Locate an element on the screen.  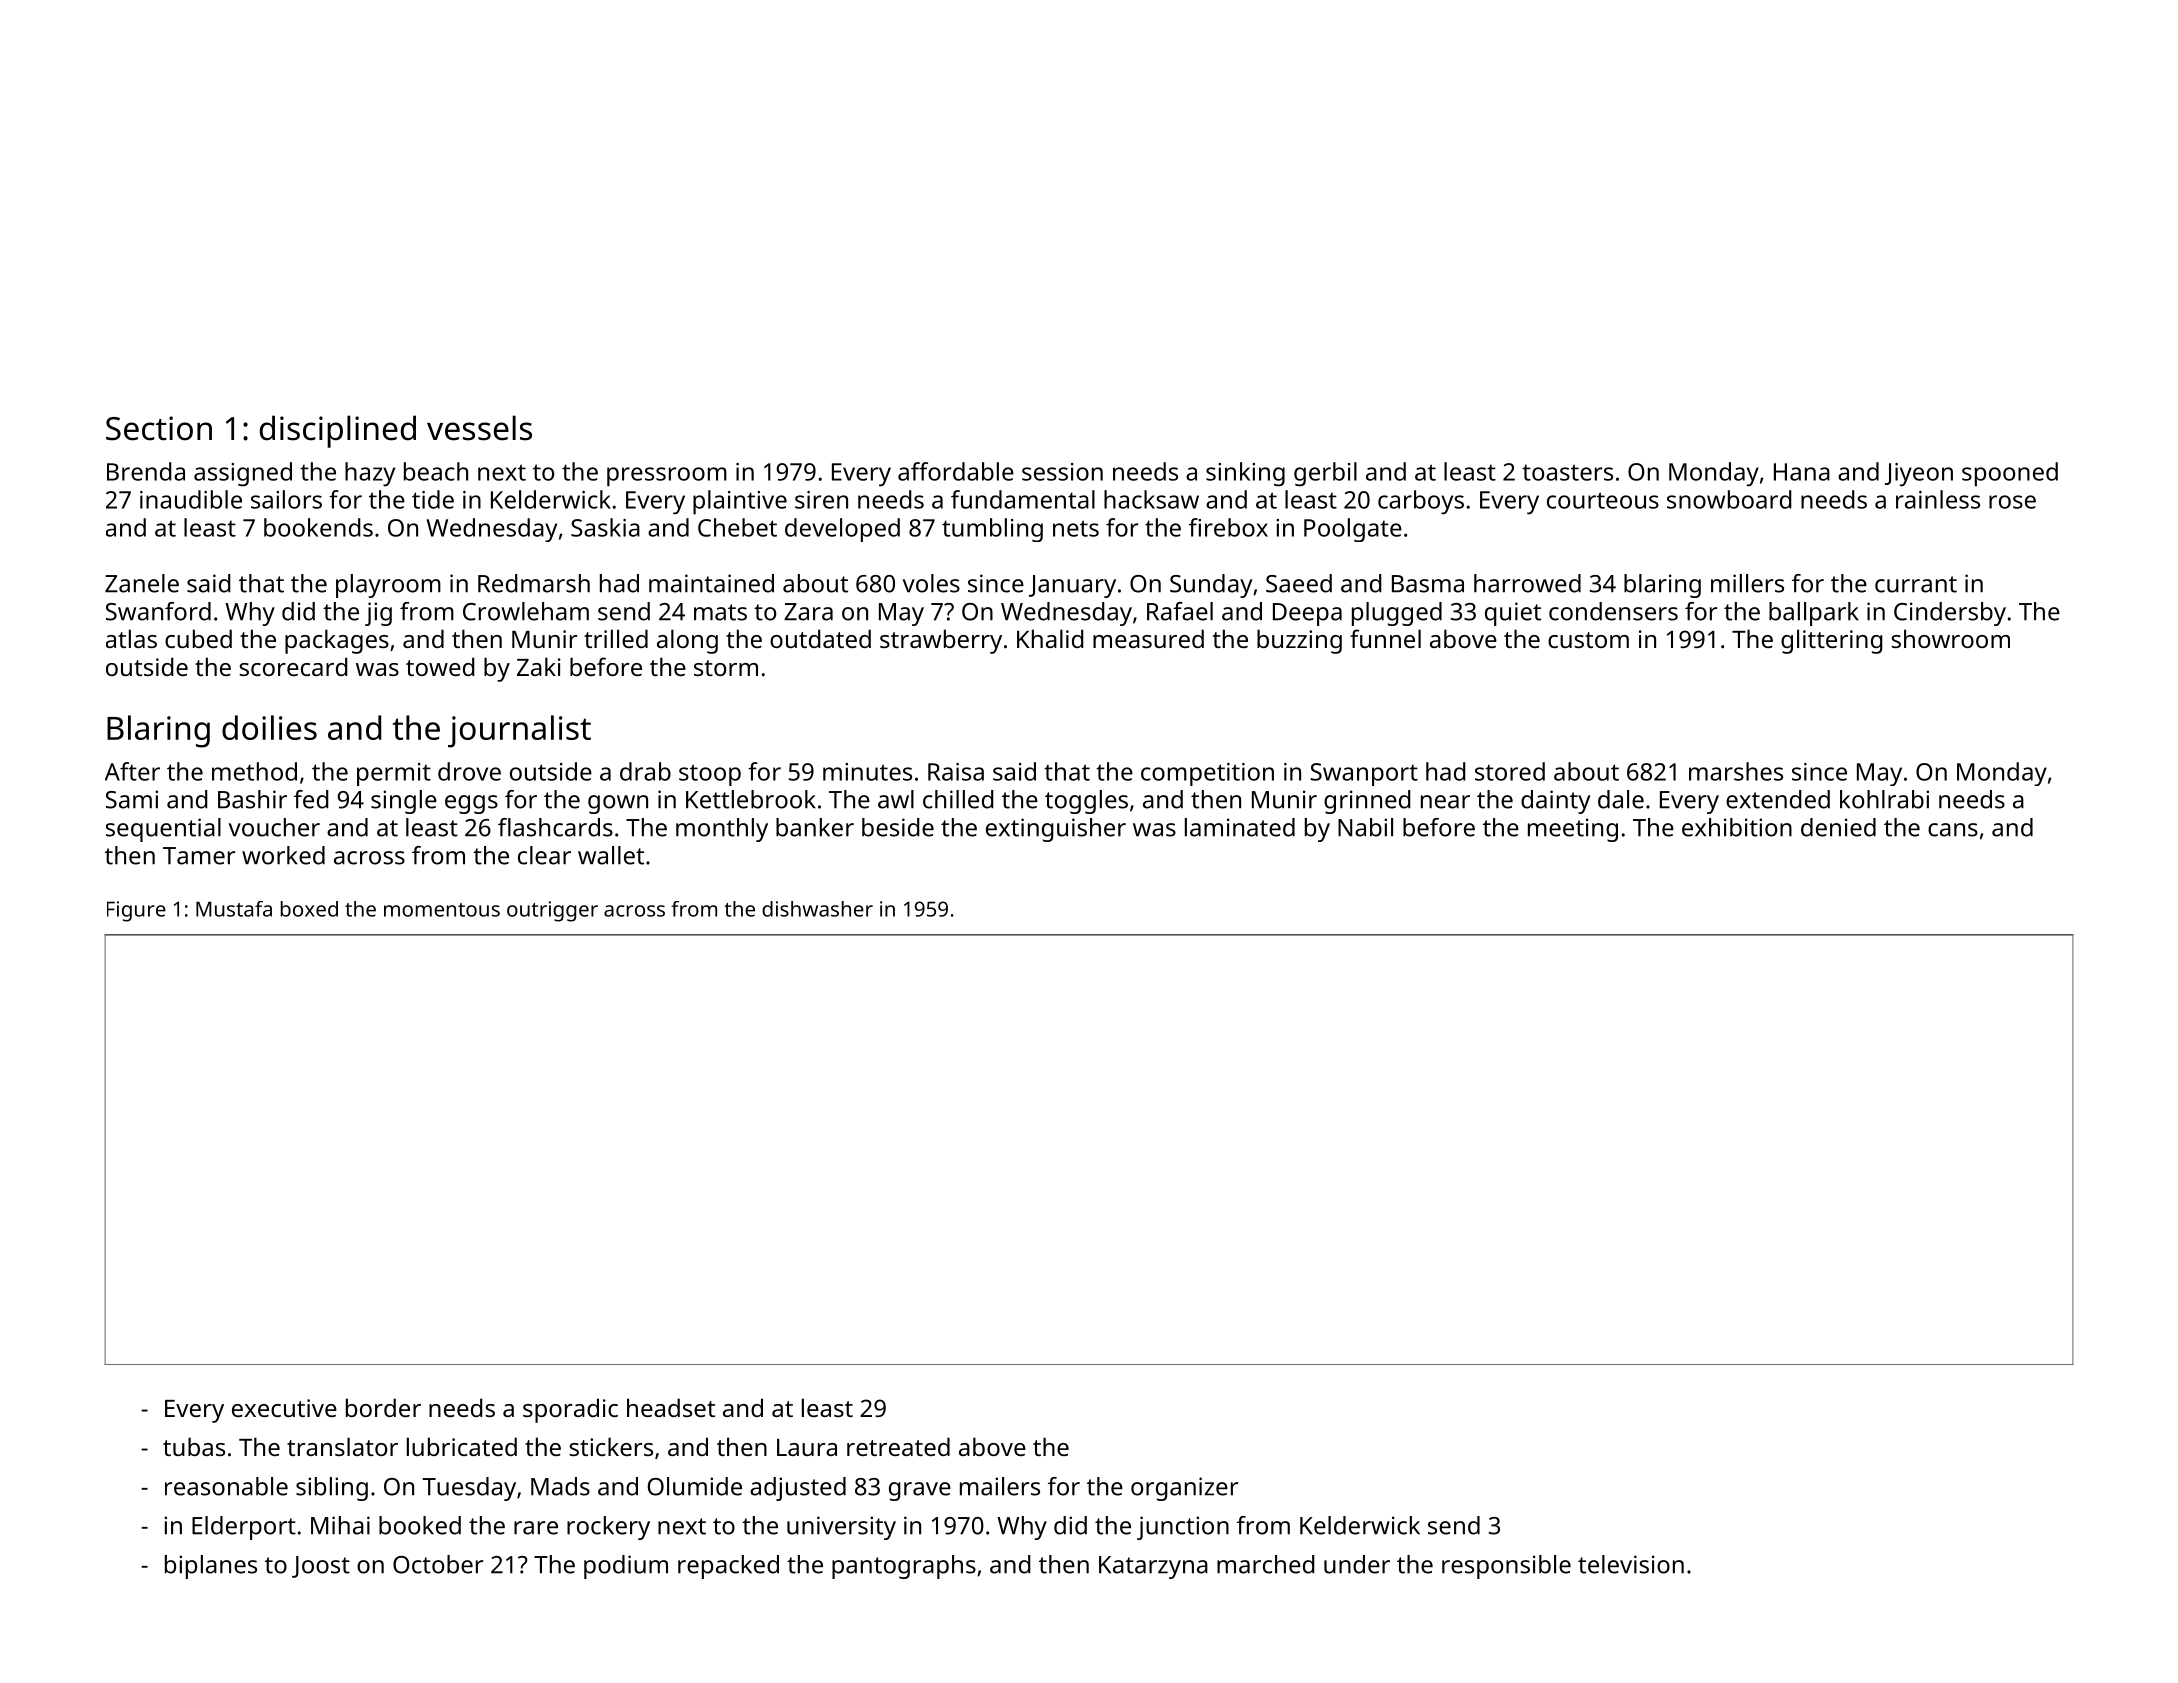
grinned is located at coordinates (1367, 802).
